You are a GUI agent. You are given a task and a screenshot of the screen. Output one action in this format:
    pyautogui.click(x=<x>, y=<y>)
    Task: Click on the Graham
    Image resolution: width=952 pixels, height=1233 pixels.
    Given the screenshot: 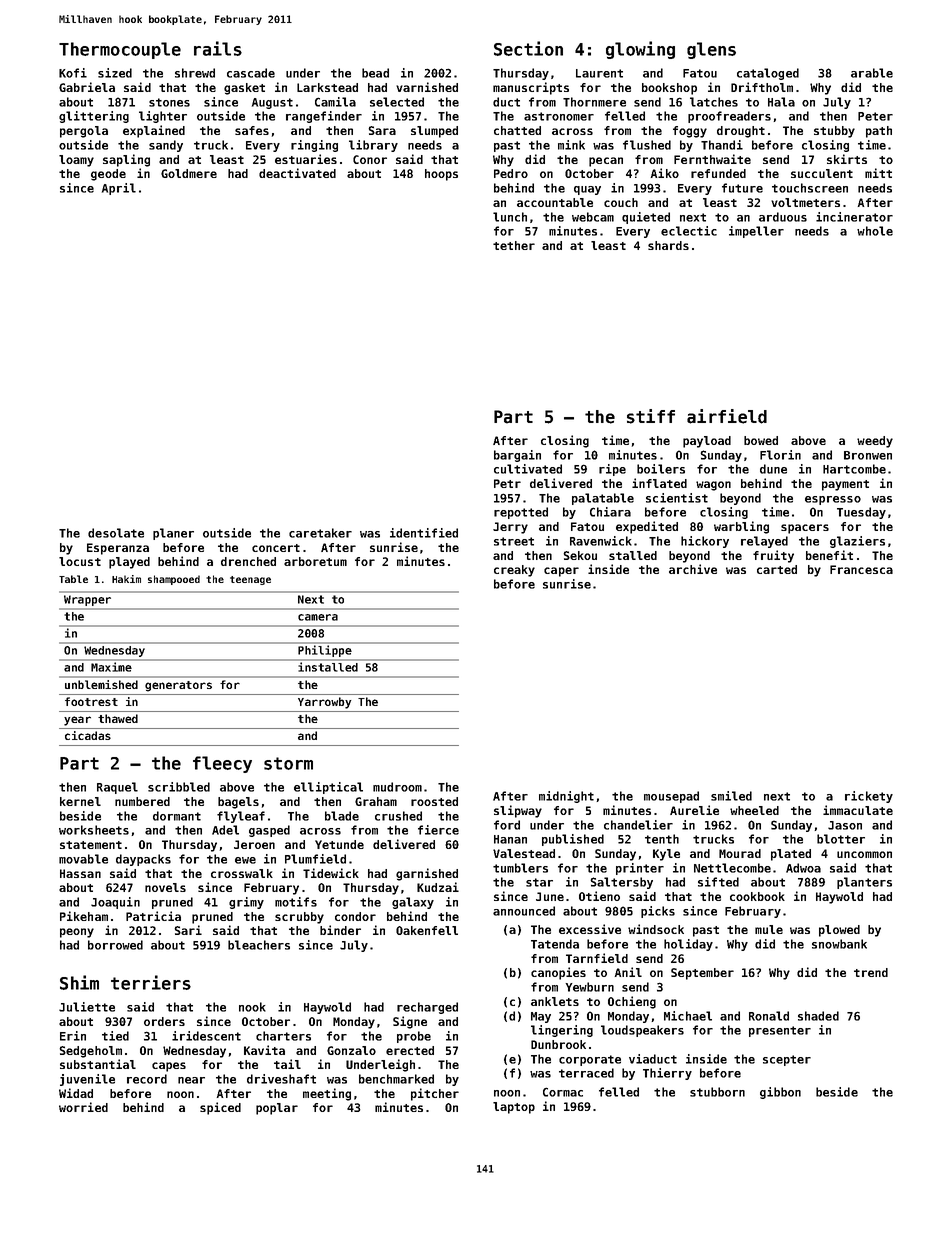 What is the action you would take?
    pyautogui.click(x=376, y=801)
